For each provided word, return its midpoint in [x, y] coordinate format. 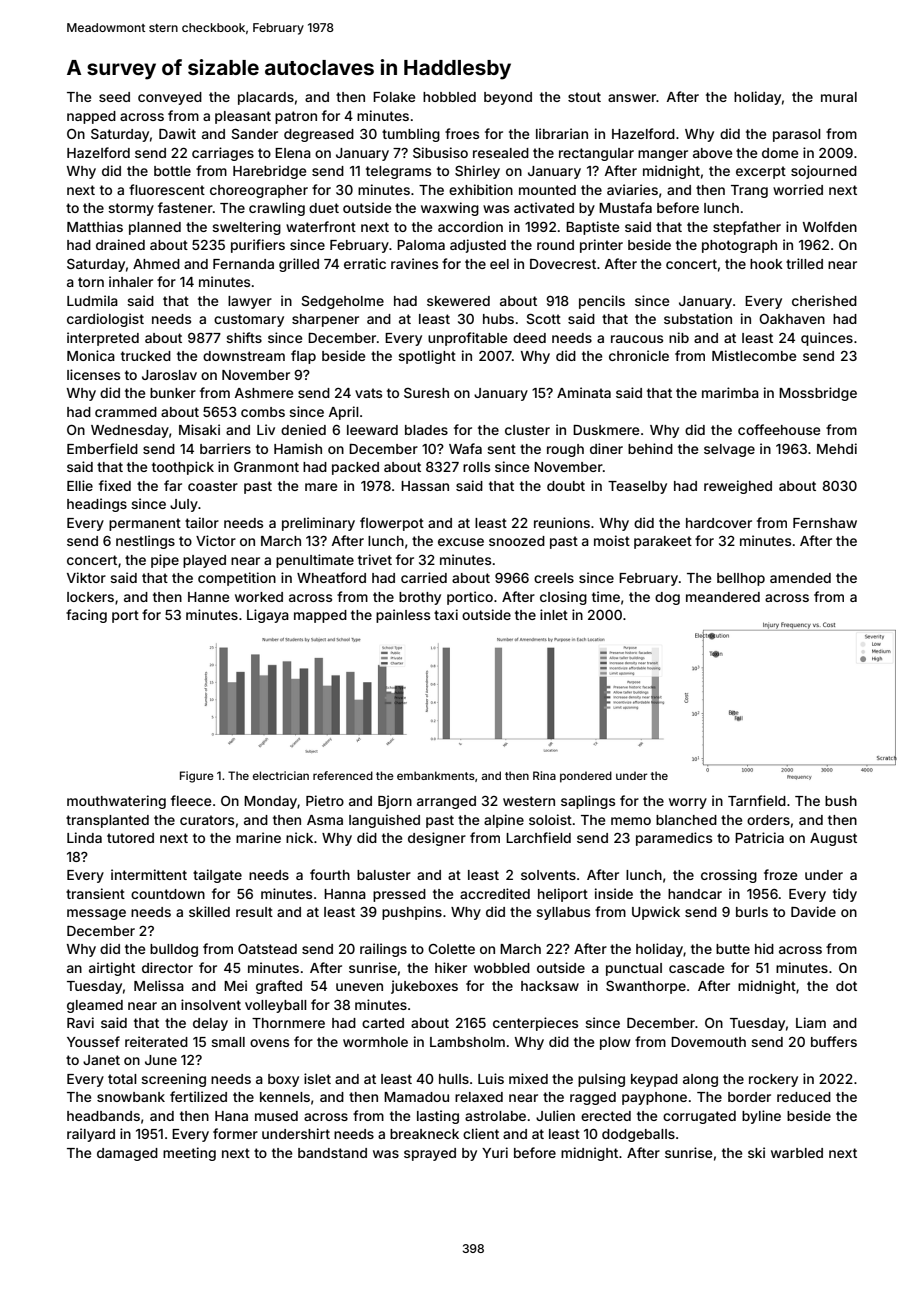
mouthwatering [116, 802]
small [228, 1042]
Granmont [266, 467]
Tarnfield [757, 800]
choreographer [259, 191]
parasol [797, 135]
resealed [501, 153]
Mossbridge [818, 394]
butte [733, 949]
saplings [588, 802]
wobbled [502, 968]
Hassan [425, 486]
